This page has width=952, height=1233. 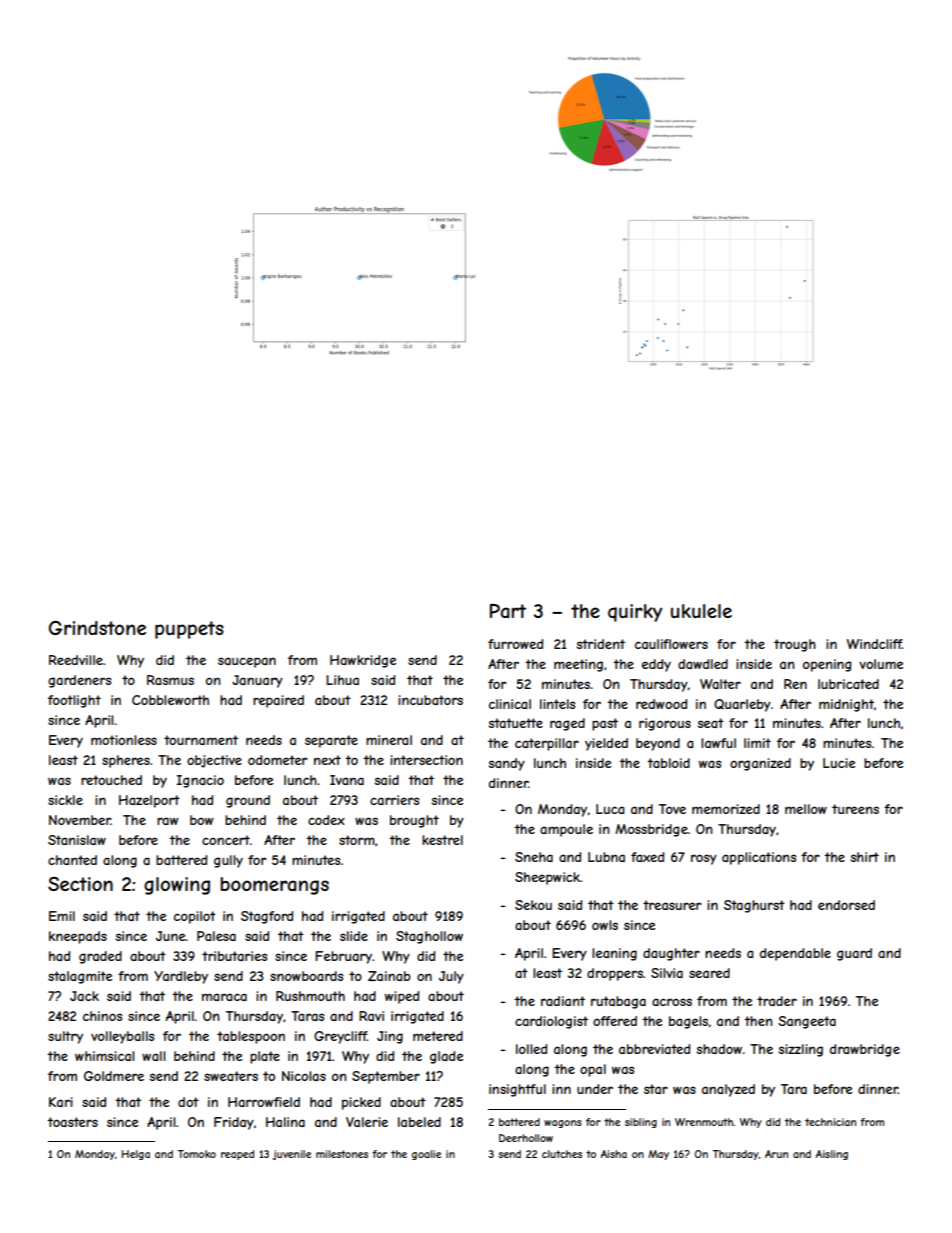 What do you see at coordinates (661, 704) in the page?
I see `redwood` at bounding box center [661, 704].
